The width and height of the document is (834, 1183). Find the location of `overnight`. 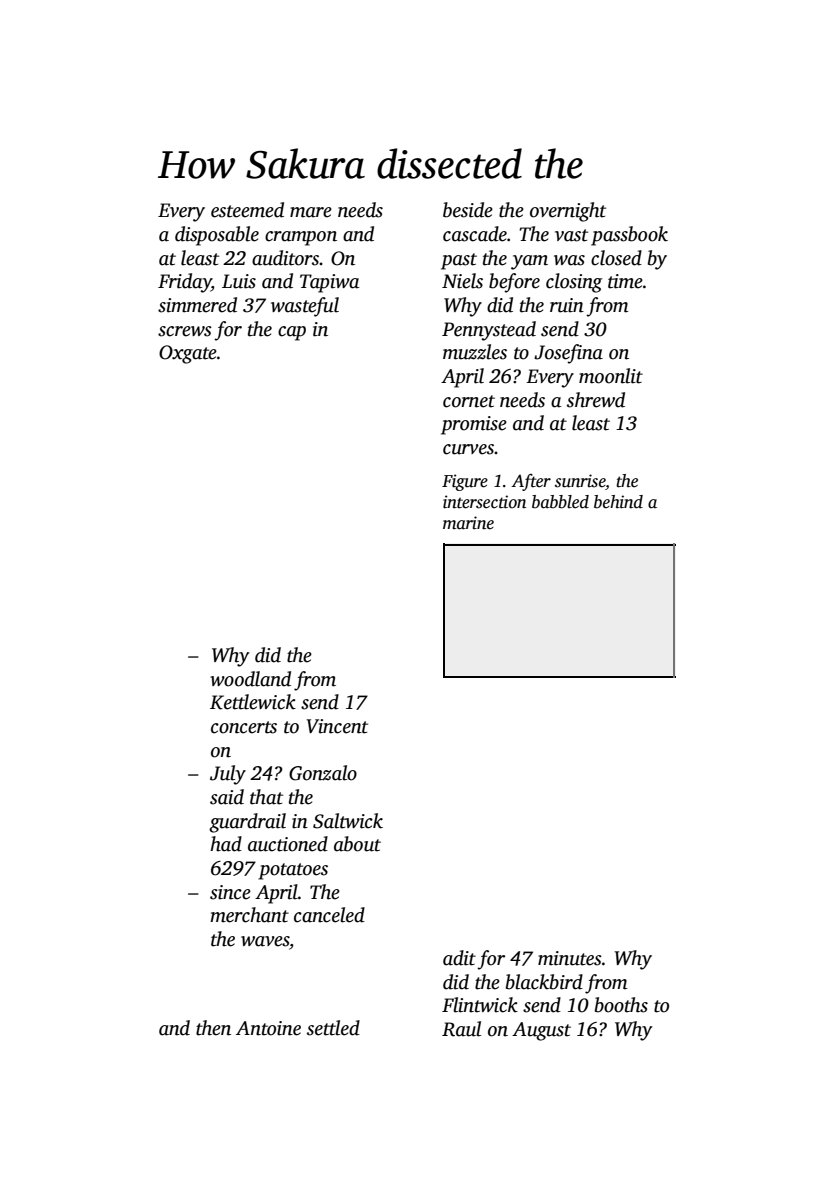

overnight is located at coordinates (568, 212).
